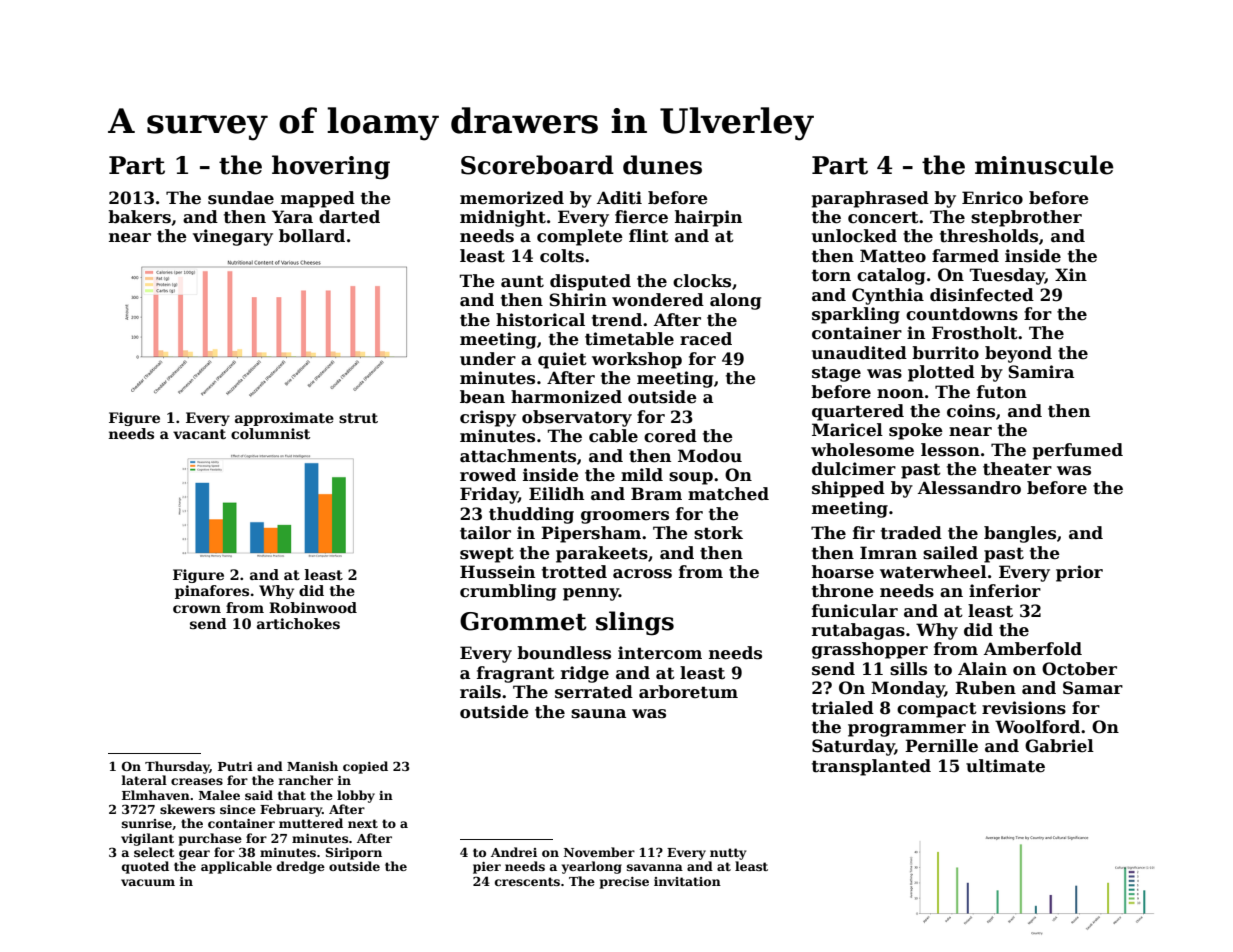 The image size is (1233, 952). Describe the element at coordinates (687, 881) in the page. I see `invitation` at that location.
